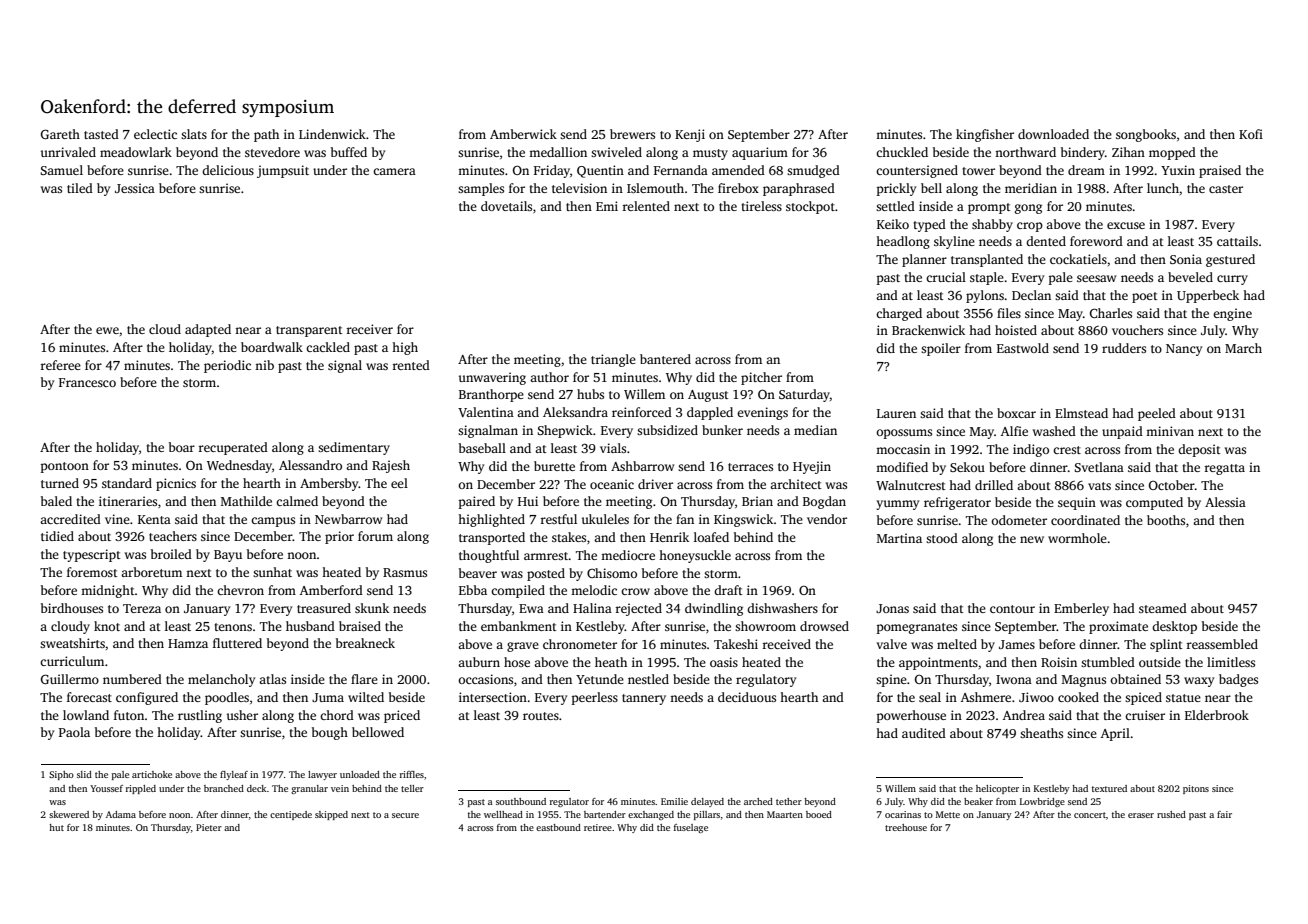  I want to click on modified, so click(902, 467).
